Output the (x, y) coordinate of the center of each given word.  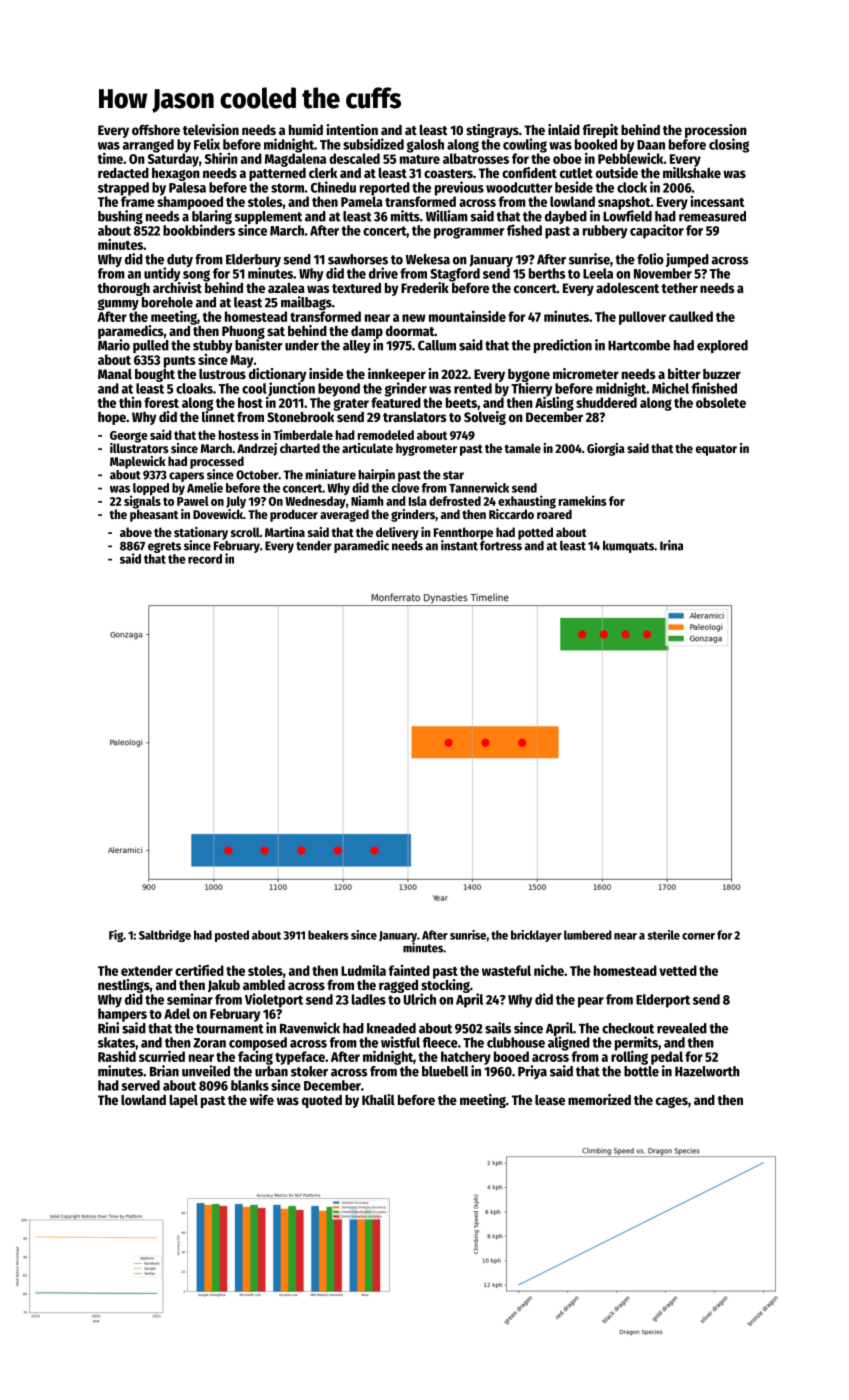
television (211, 129)
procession (716, 131)
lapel (184, 1101)
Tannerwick (479, 487)
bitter (684, 373)
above (136, 532)
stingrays (492, 131)
